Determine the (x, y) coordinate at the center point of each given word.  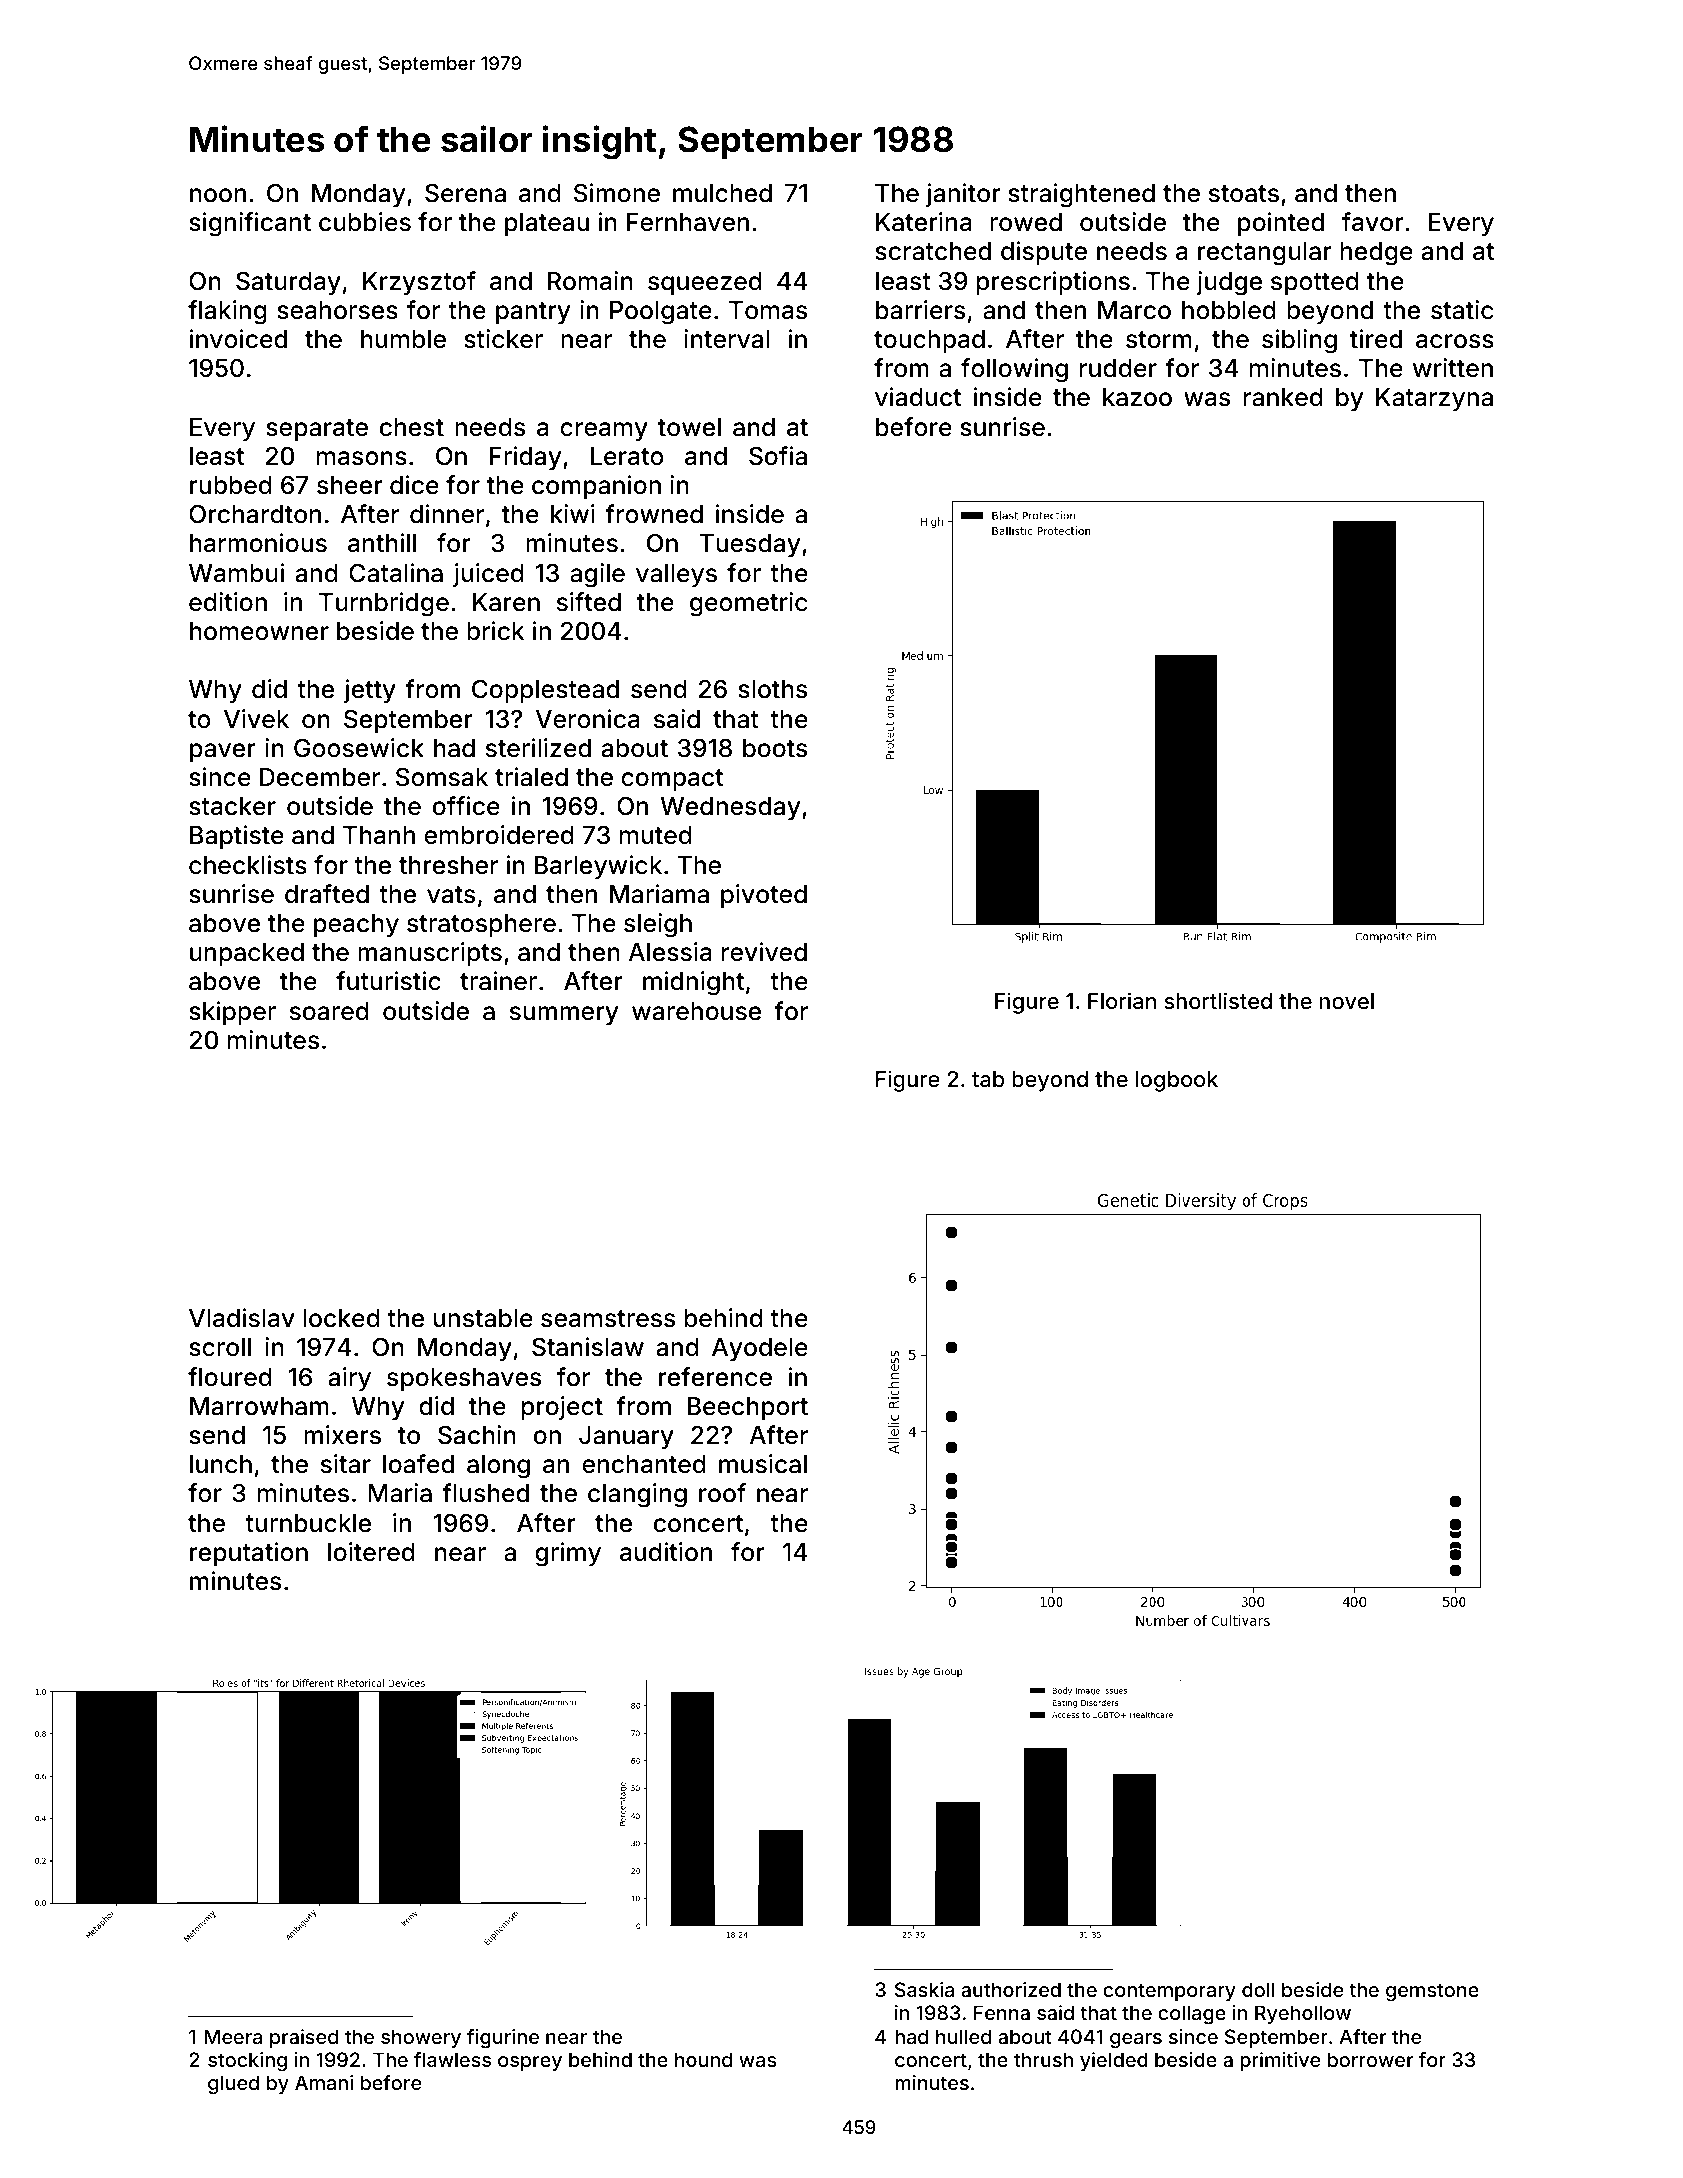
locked (341, 1318)
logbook (1177, 1081)
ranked (1283, 397)
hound (703, 2059)
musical (763, 1464)
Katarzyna (1434, 399)
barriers (920, 310)
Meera (233, 2036)
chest (412, 427)
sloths (772, 689)
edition (228, 602)
